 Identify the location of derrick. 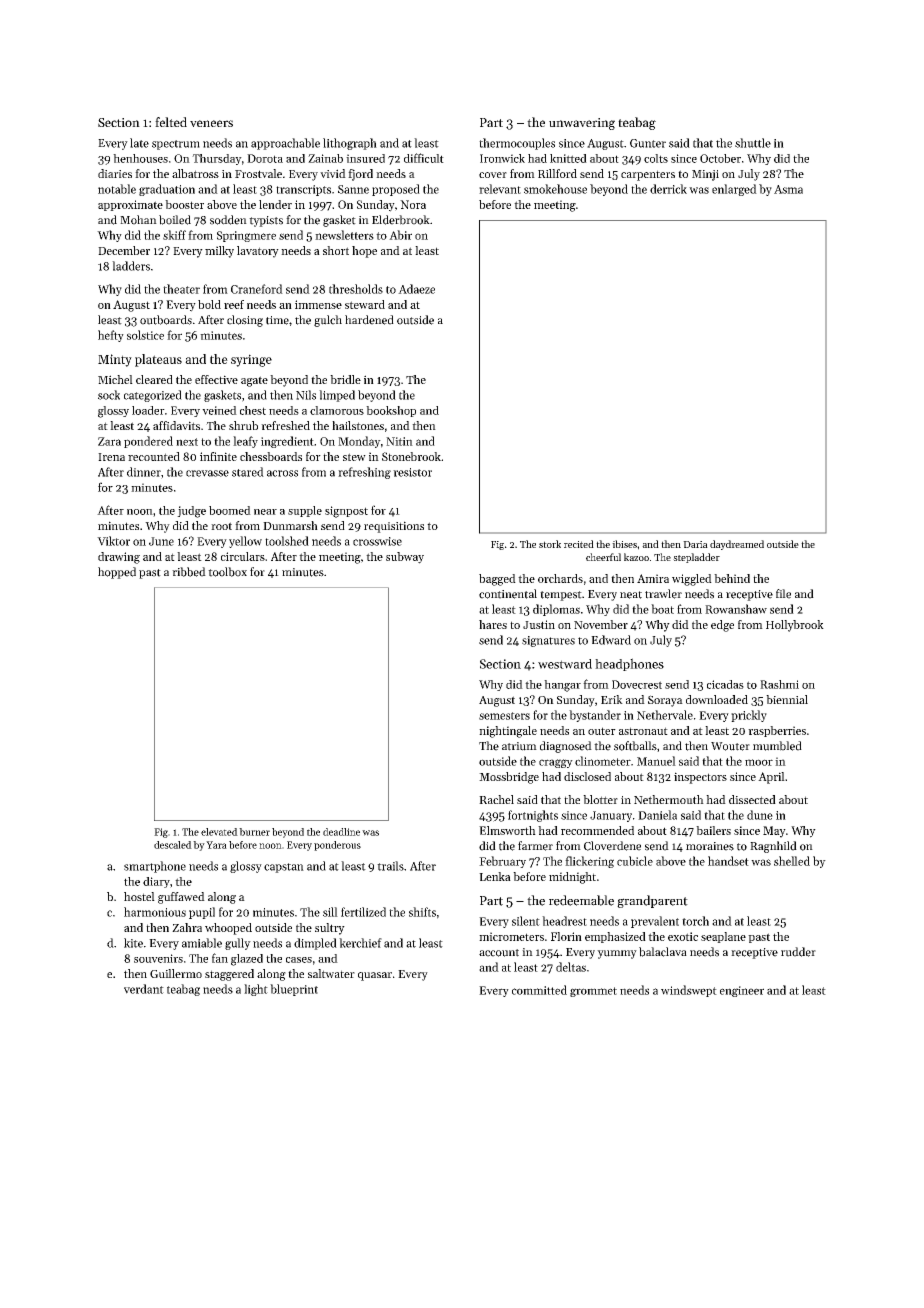
(668, 189).
